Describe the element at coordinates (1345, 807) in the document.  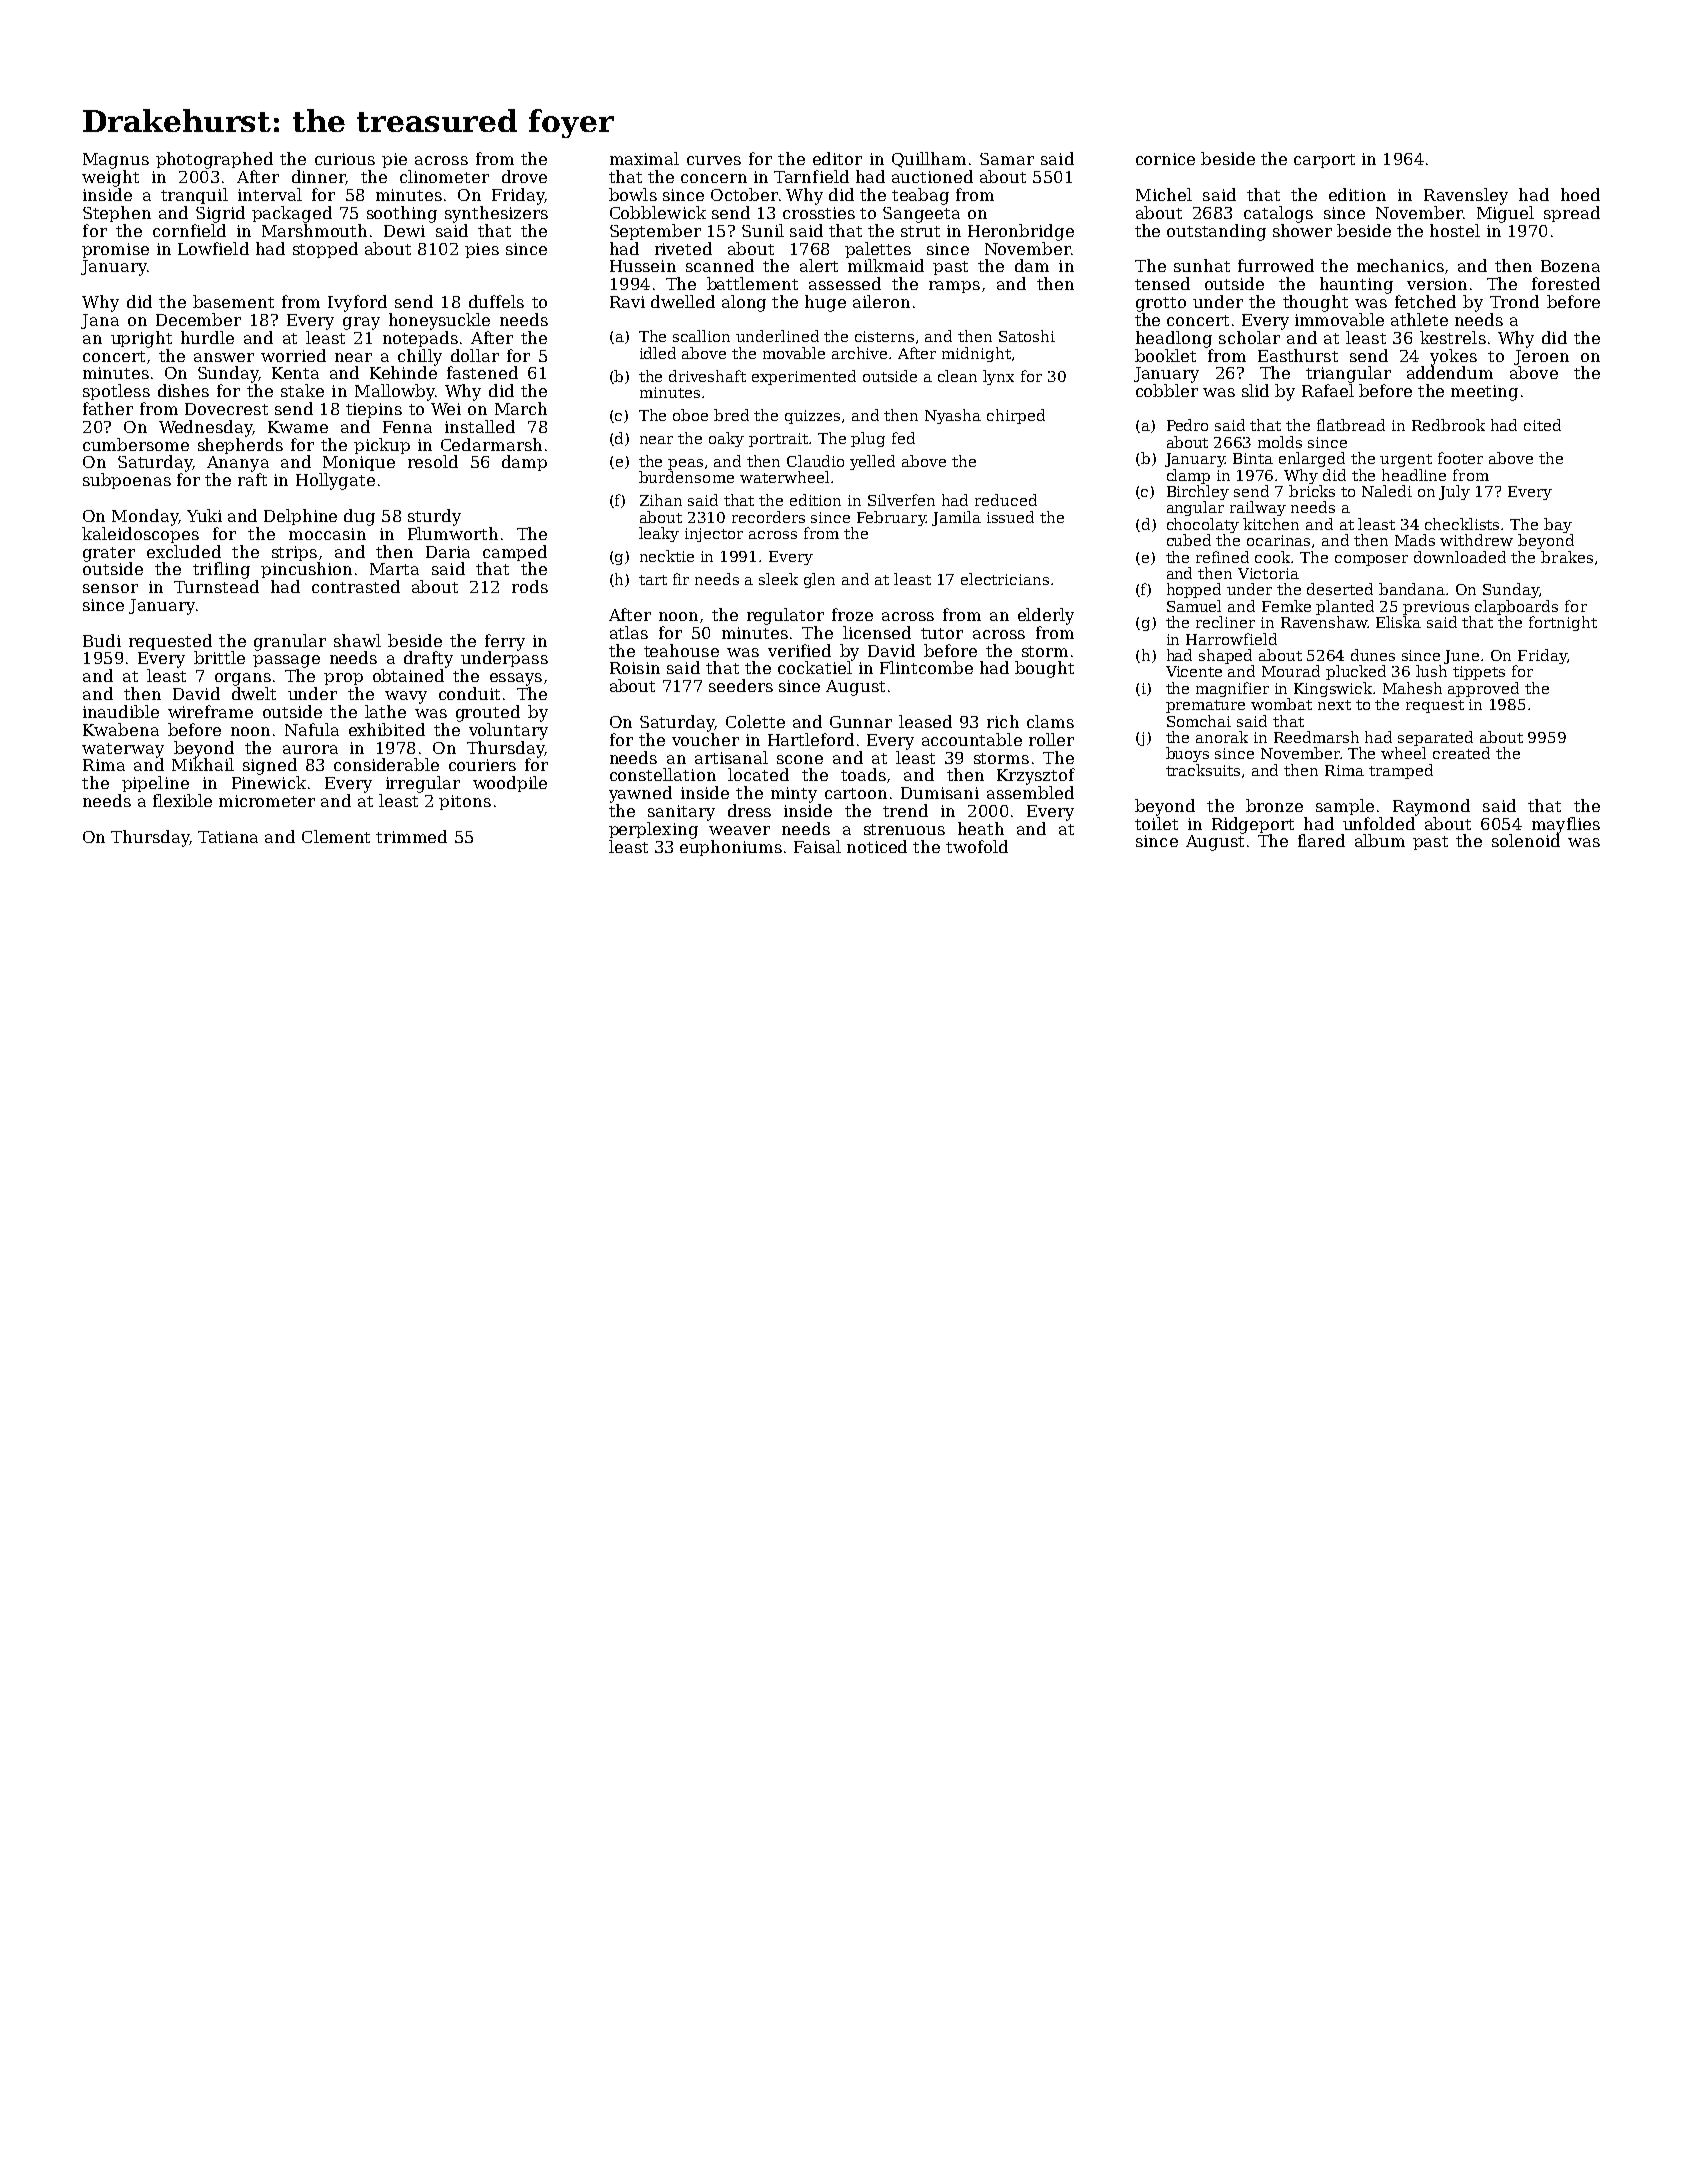
I see `sample` at that location.
